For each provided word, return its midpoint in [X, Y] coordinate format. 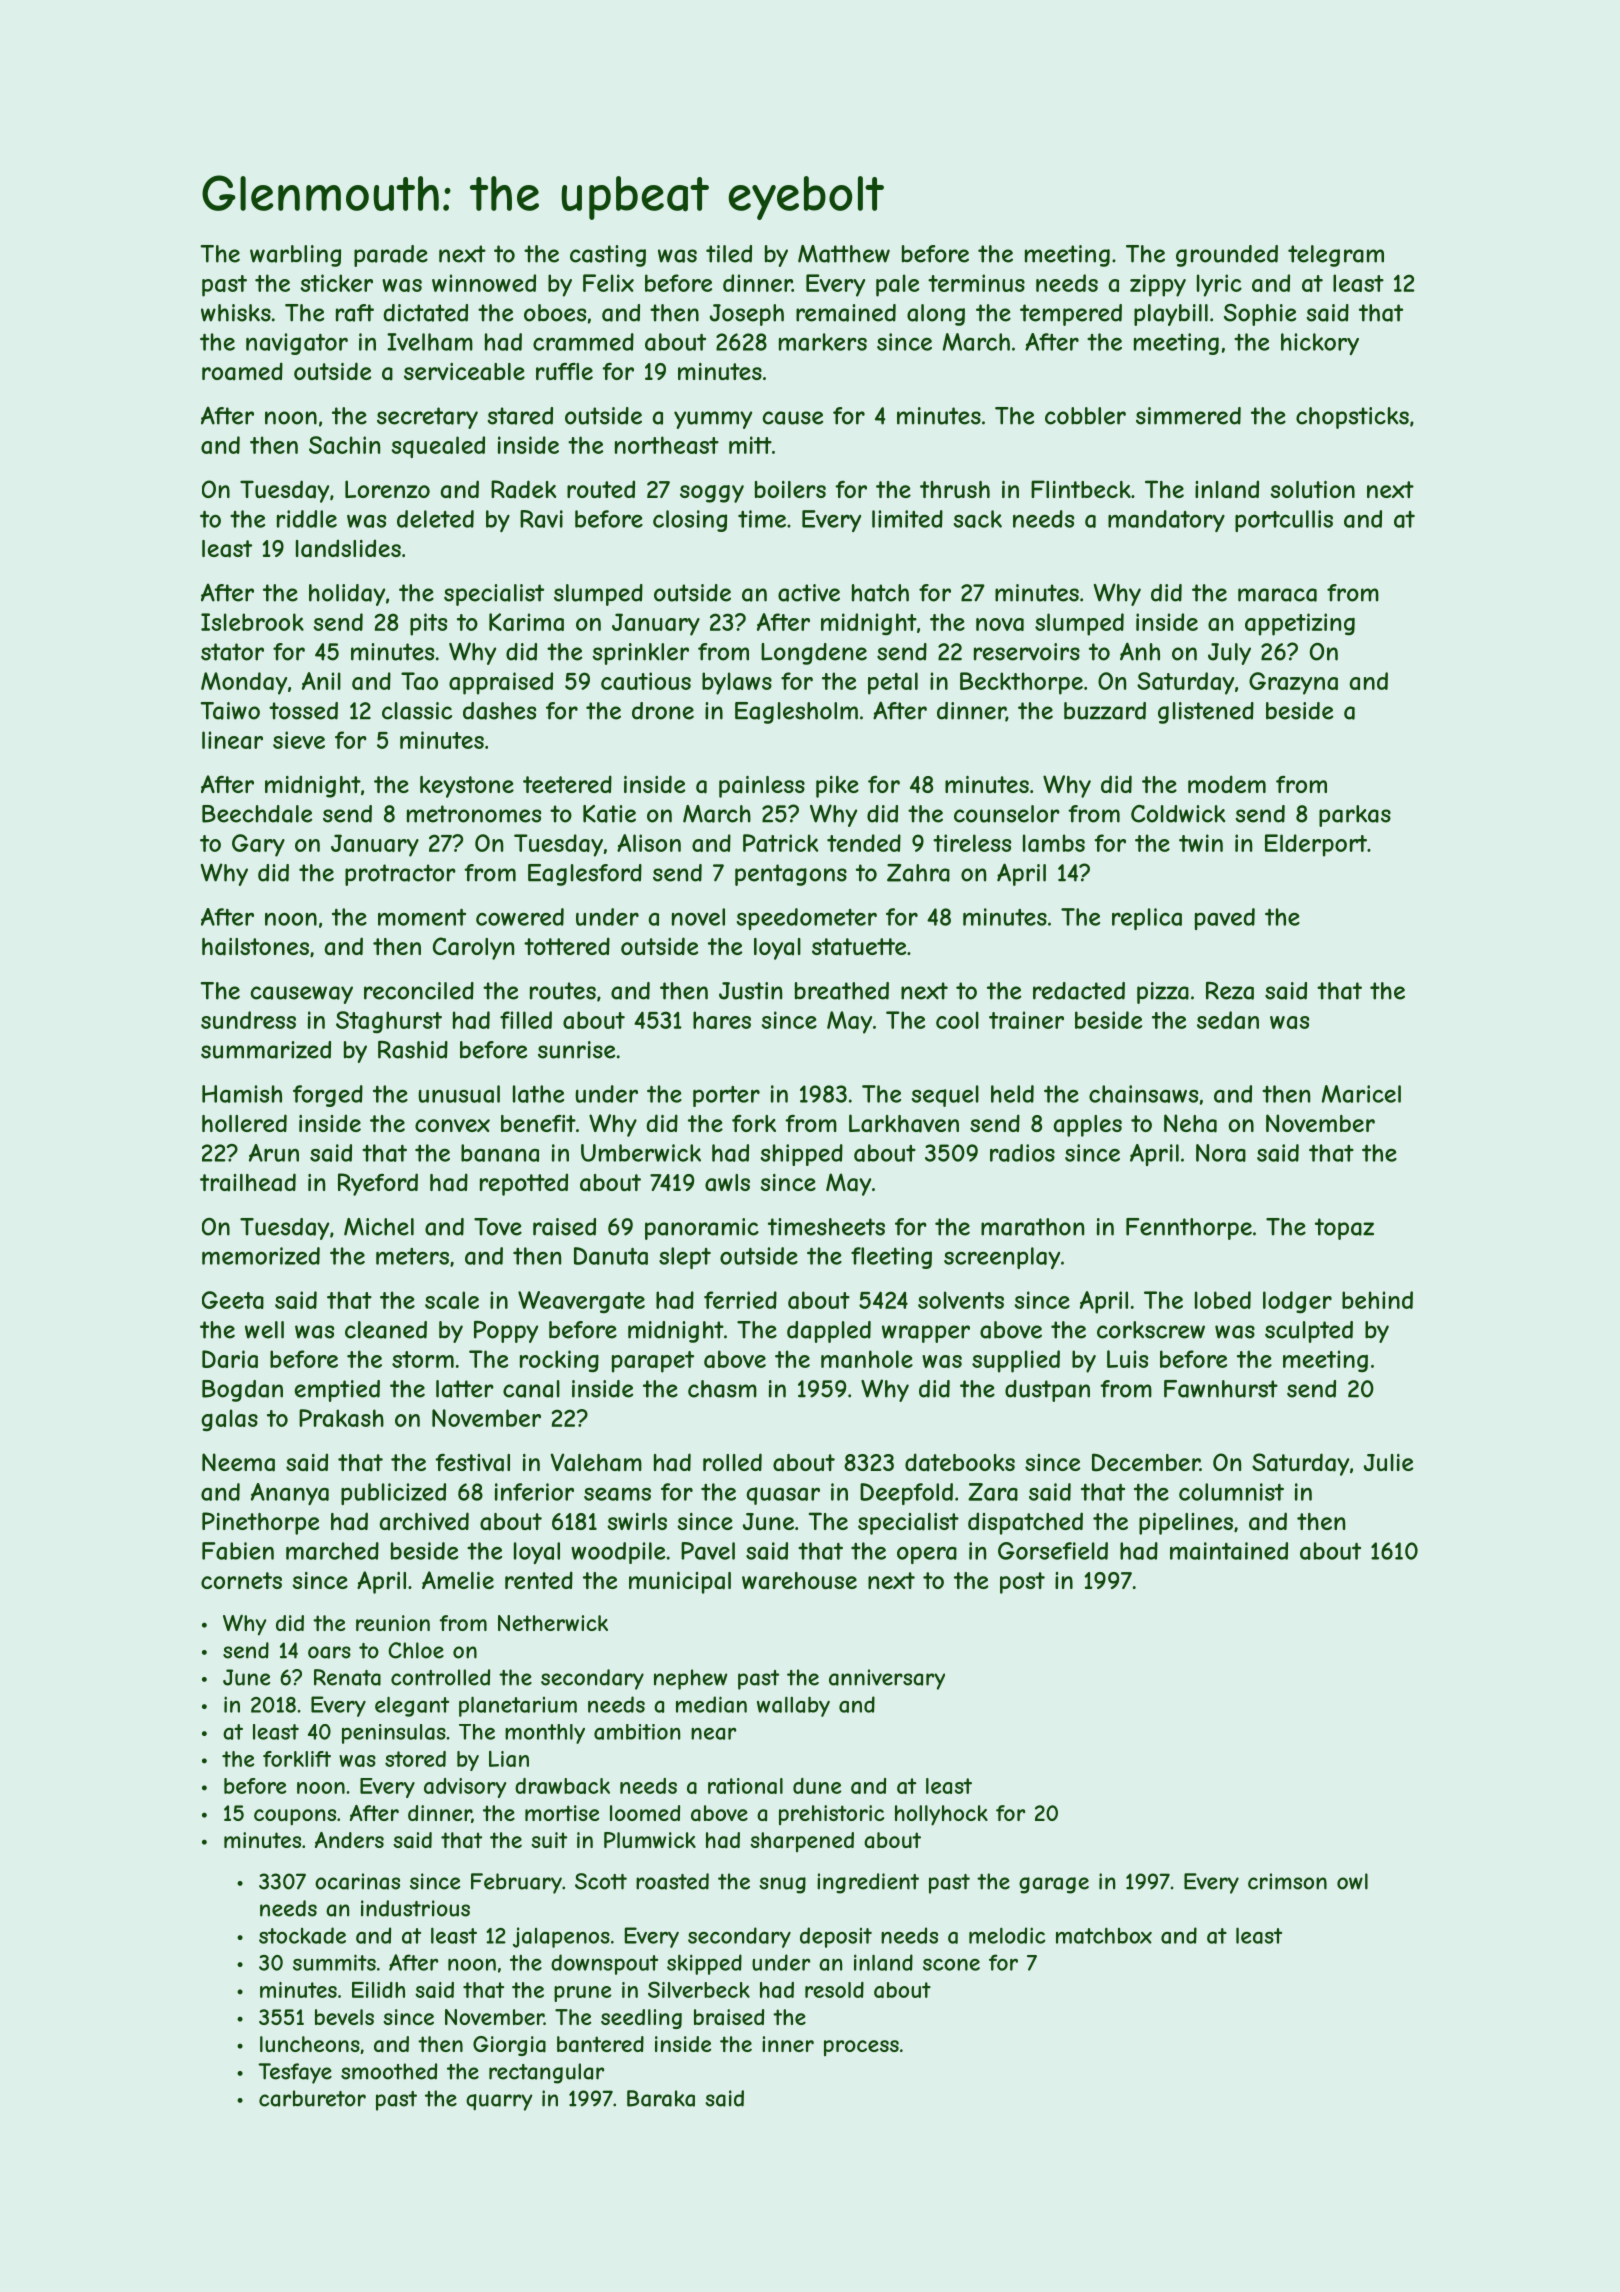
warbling [295, 256]
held [1012, 1094]
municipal [680, 1583]
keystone [467, 787]
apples [1088, 1126]
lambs [1054, 843]
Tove [498, 1227]
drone [663, 711]
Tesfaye [295, 2073]
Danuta [611, 1256]
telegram [1336, 256]
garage [1054, 1885]
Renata [347, 1677]
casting [608, 256]
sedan [1228, 1020]
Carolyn [473, 948]
